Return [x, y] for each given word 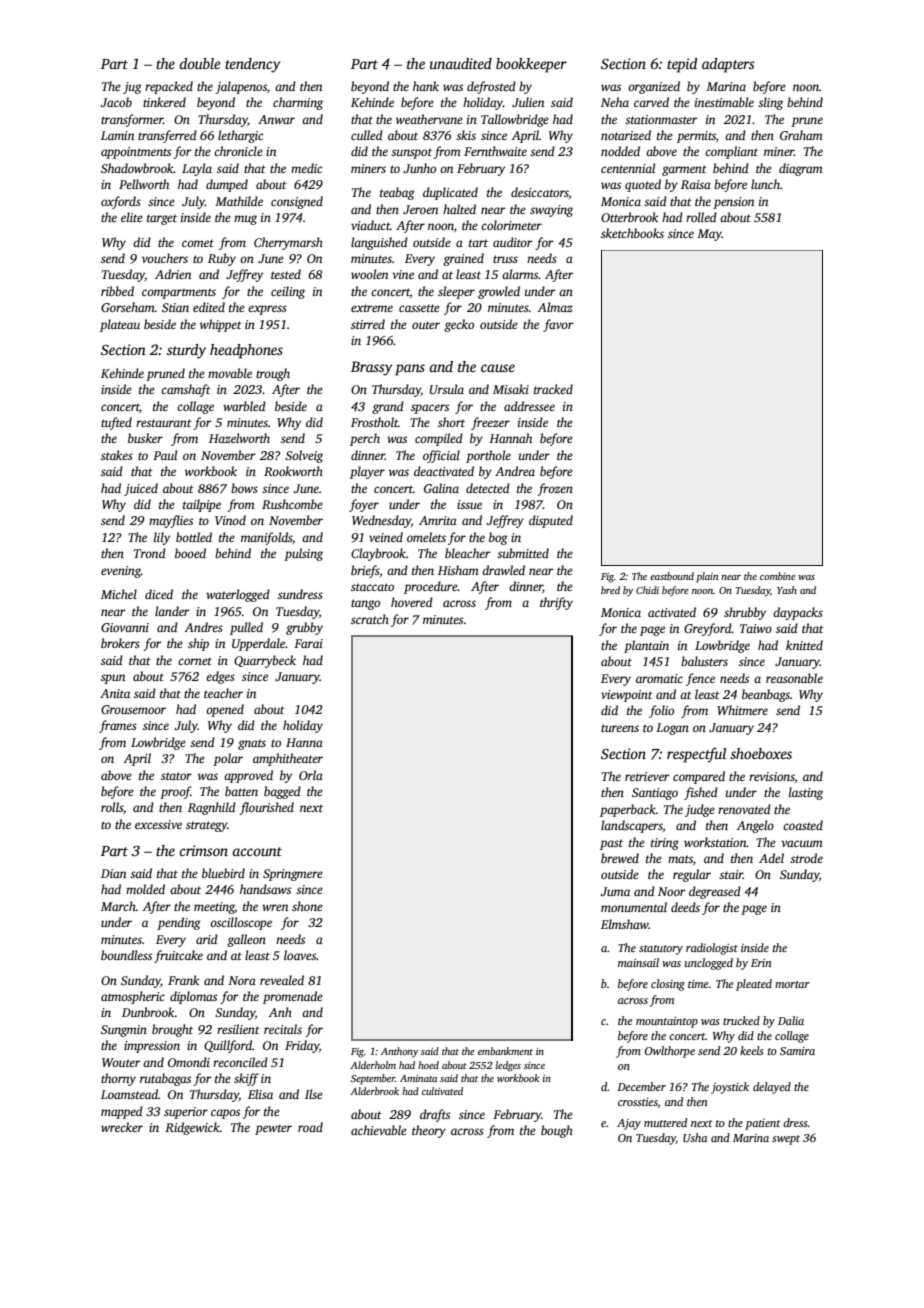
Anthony [400, 1052]
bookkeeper [531, 65]
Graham [801, 135]
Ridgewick [192, 1128]
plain [707, 577]
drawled [503, 570]
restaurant [164, 423]
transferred [167, 136]
